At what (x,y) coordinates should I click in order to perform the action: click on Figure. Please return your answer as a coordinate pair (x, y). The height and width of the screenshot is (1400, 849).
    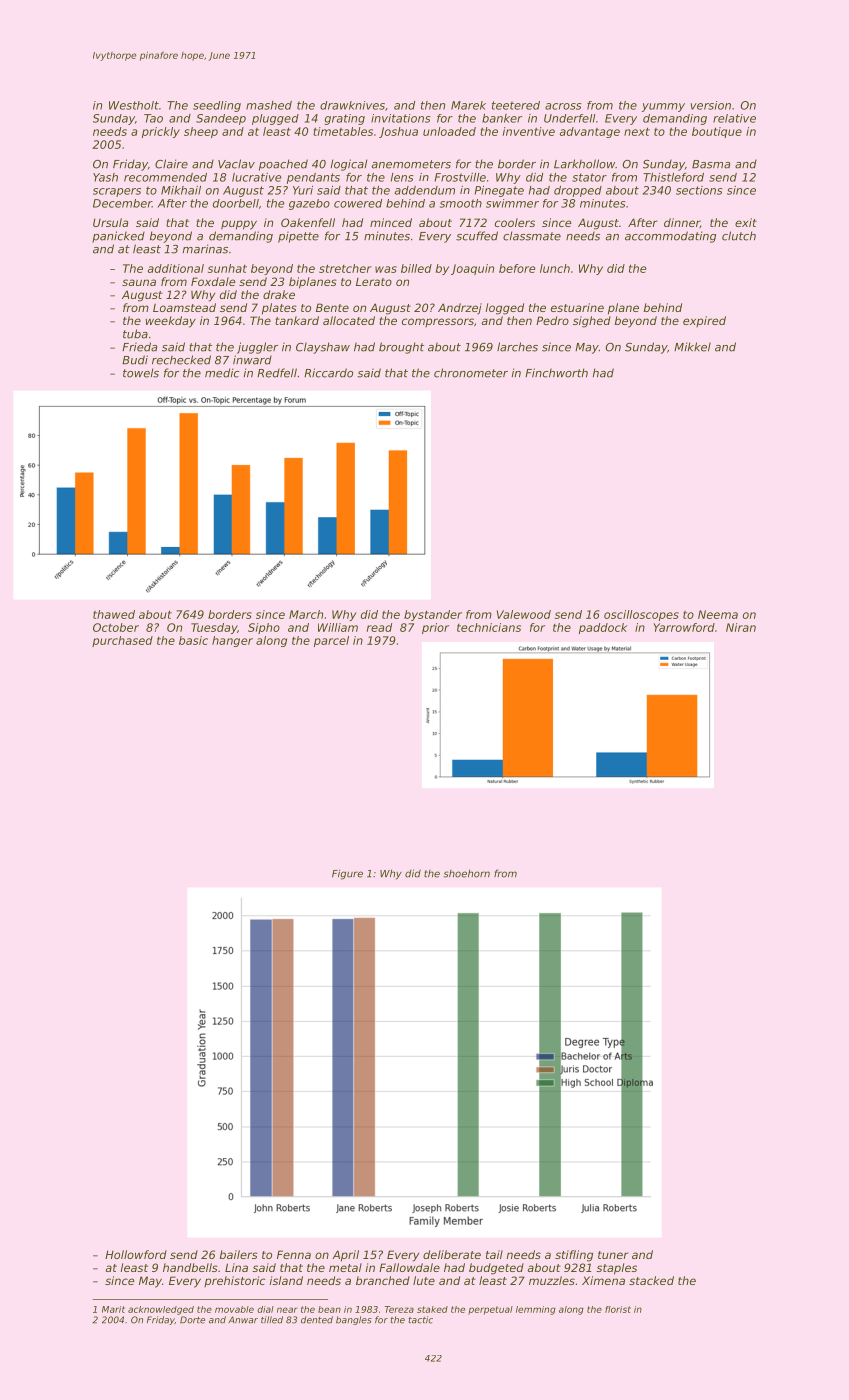
    Looking at the image, I should click on (347, 874).
